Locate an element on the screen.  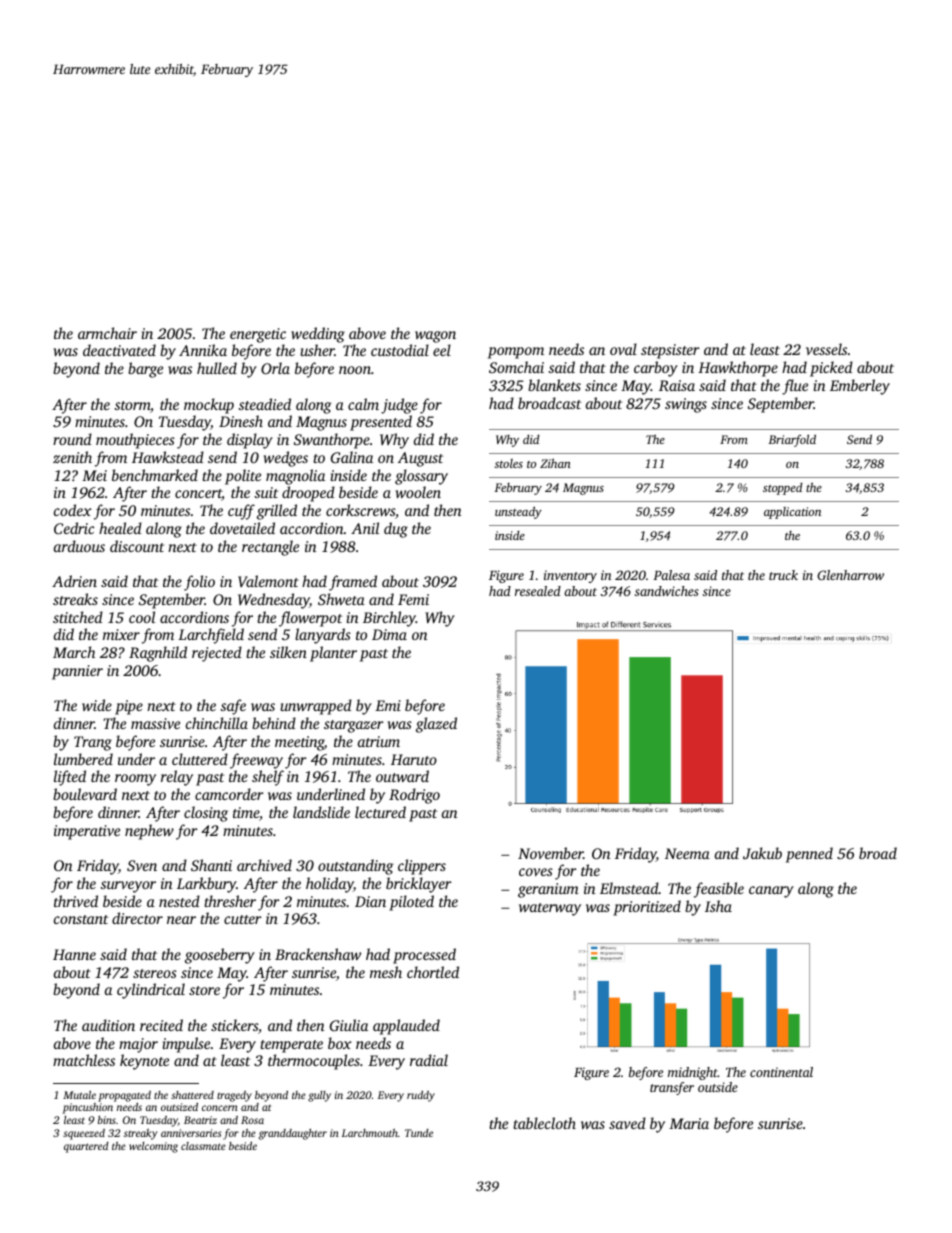
cool is located at coordinates (142, 617).
